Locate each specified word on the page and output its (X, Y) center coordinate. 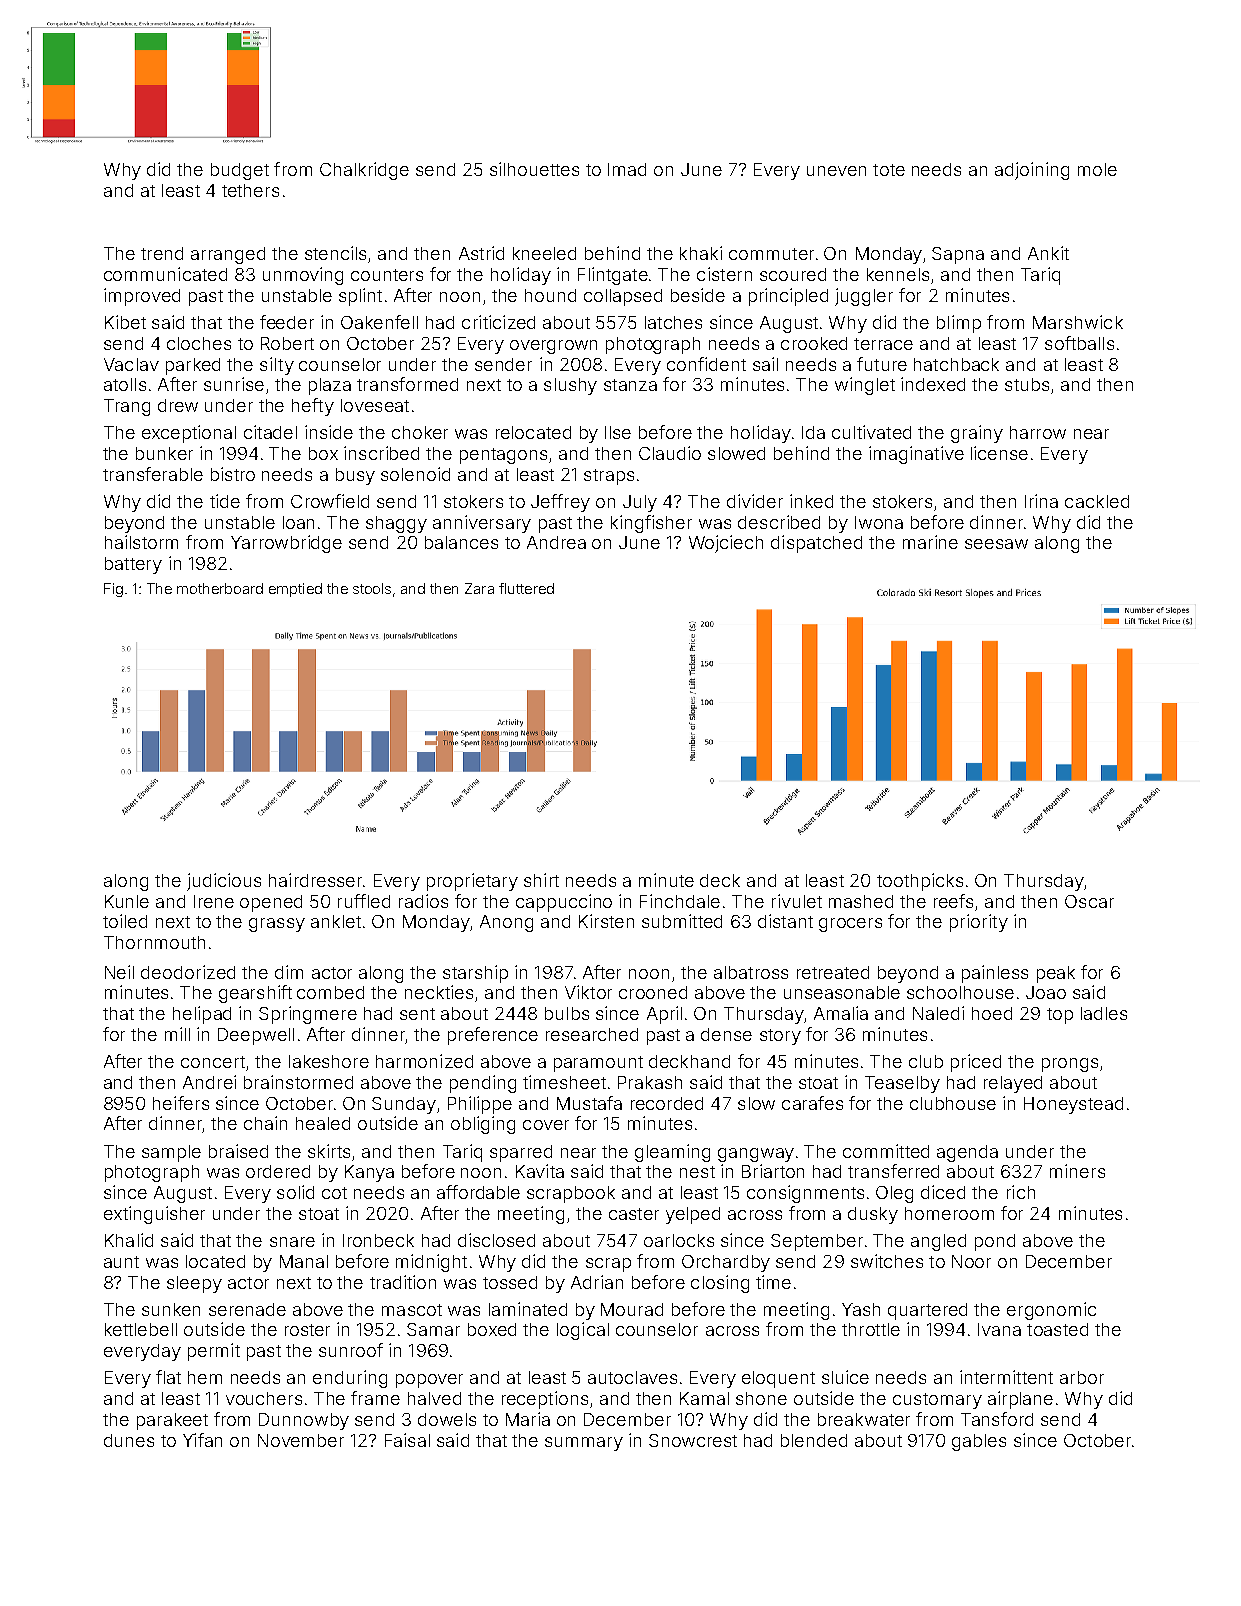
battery (133, 565)
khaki (701, 253)
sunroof (351, 1350)
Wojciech (726, 544)
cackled (1097, 501)
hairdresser (315, 880)
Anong (506, 923)
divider (755, 501)
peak (1056, 974)
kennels (898, 274)
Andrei (209, 1082)
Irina (1041, 501)
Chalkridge (364, 171)
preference (493, 1036)
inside (329, 432)
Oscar (1089, 901)
